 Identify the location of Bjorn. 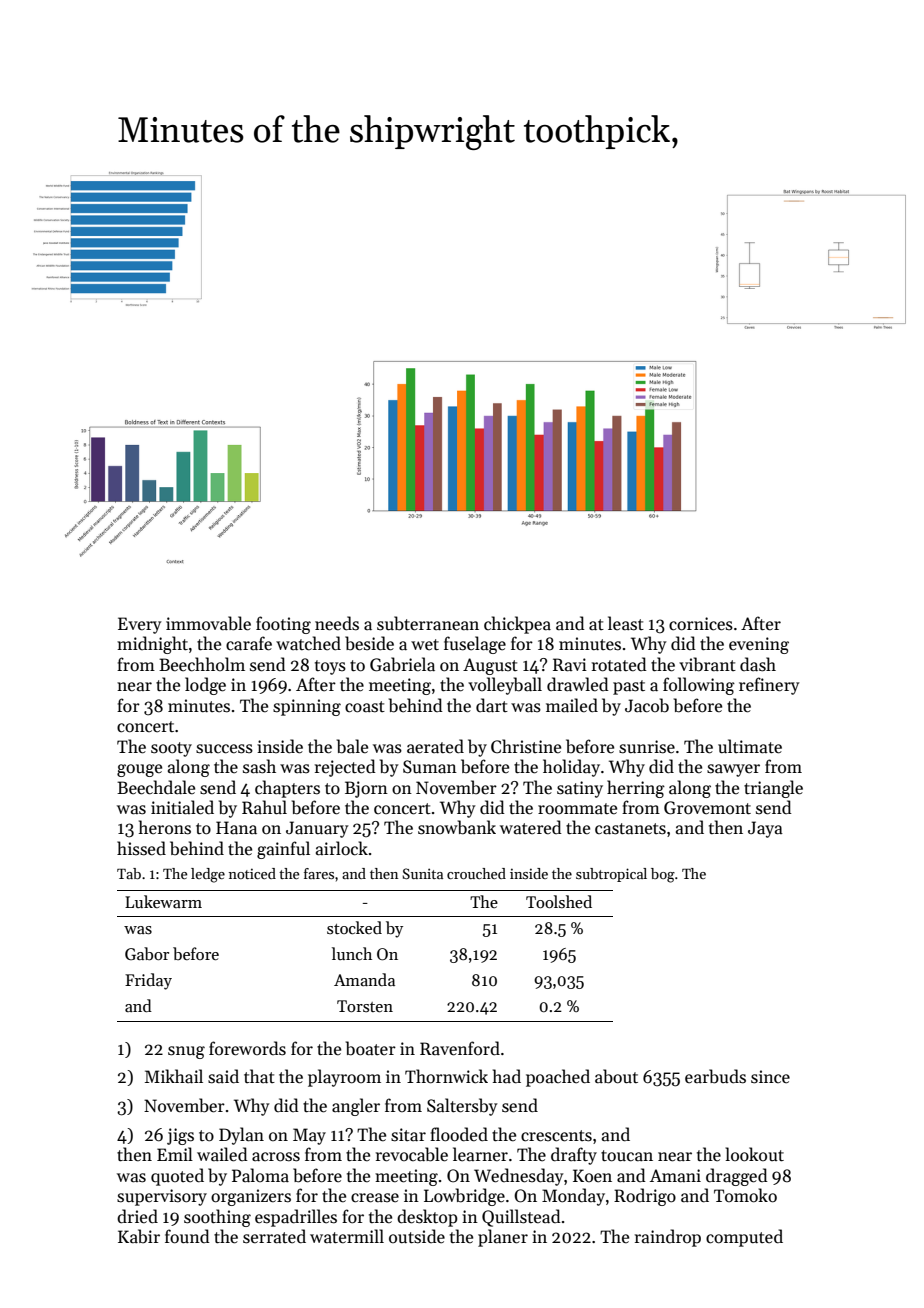
(366, 789).
